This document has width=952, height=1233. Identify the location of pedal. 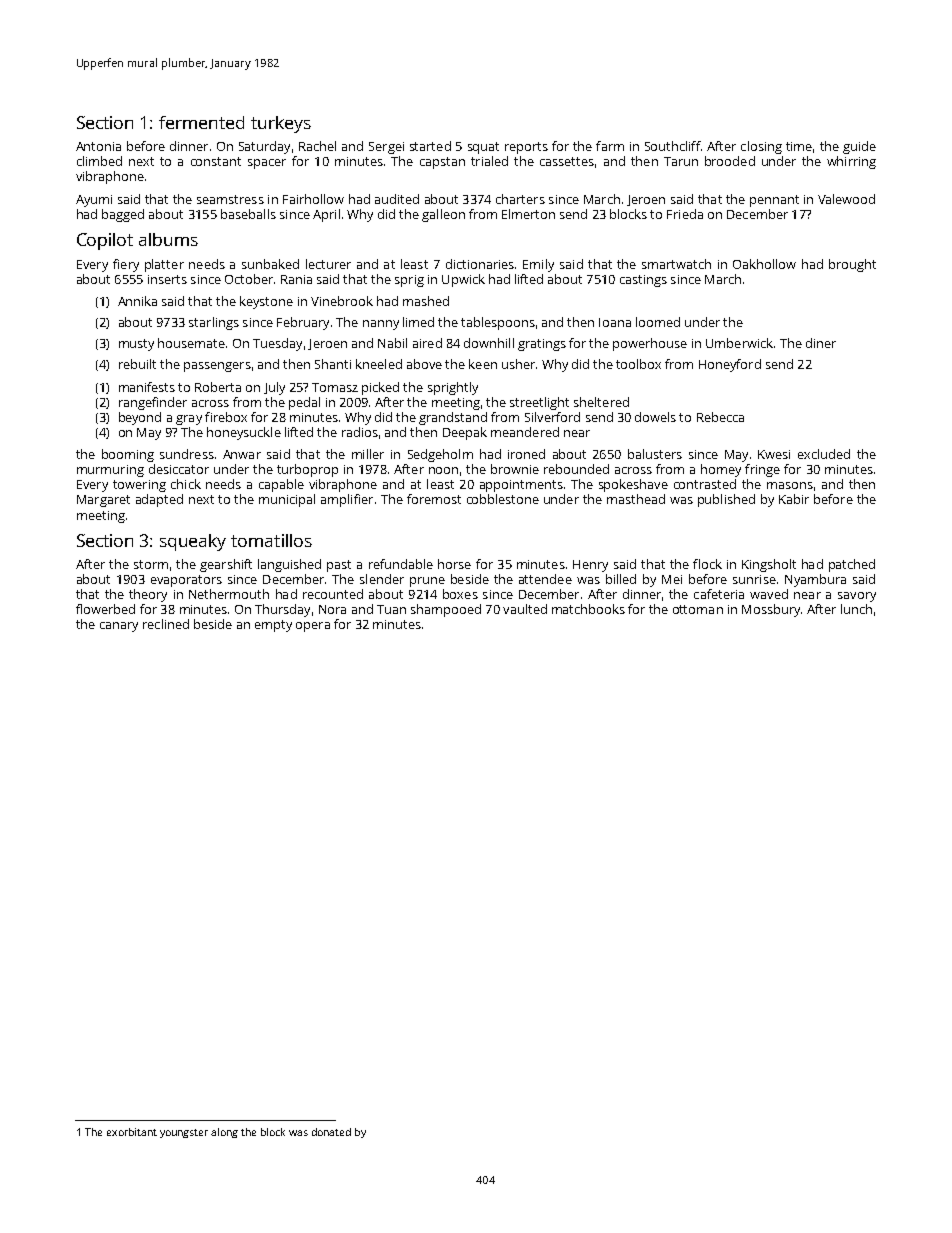
(304, 403).
